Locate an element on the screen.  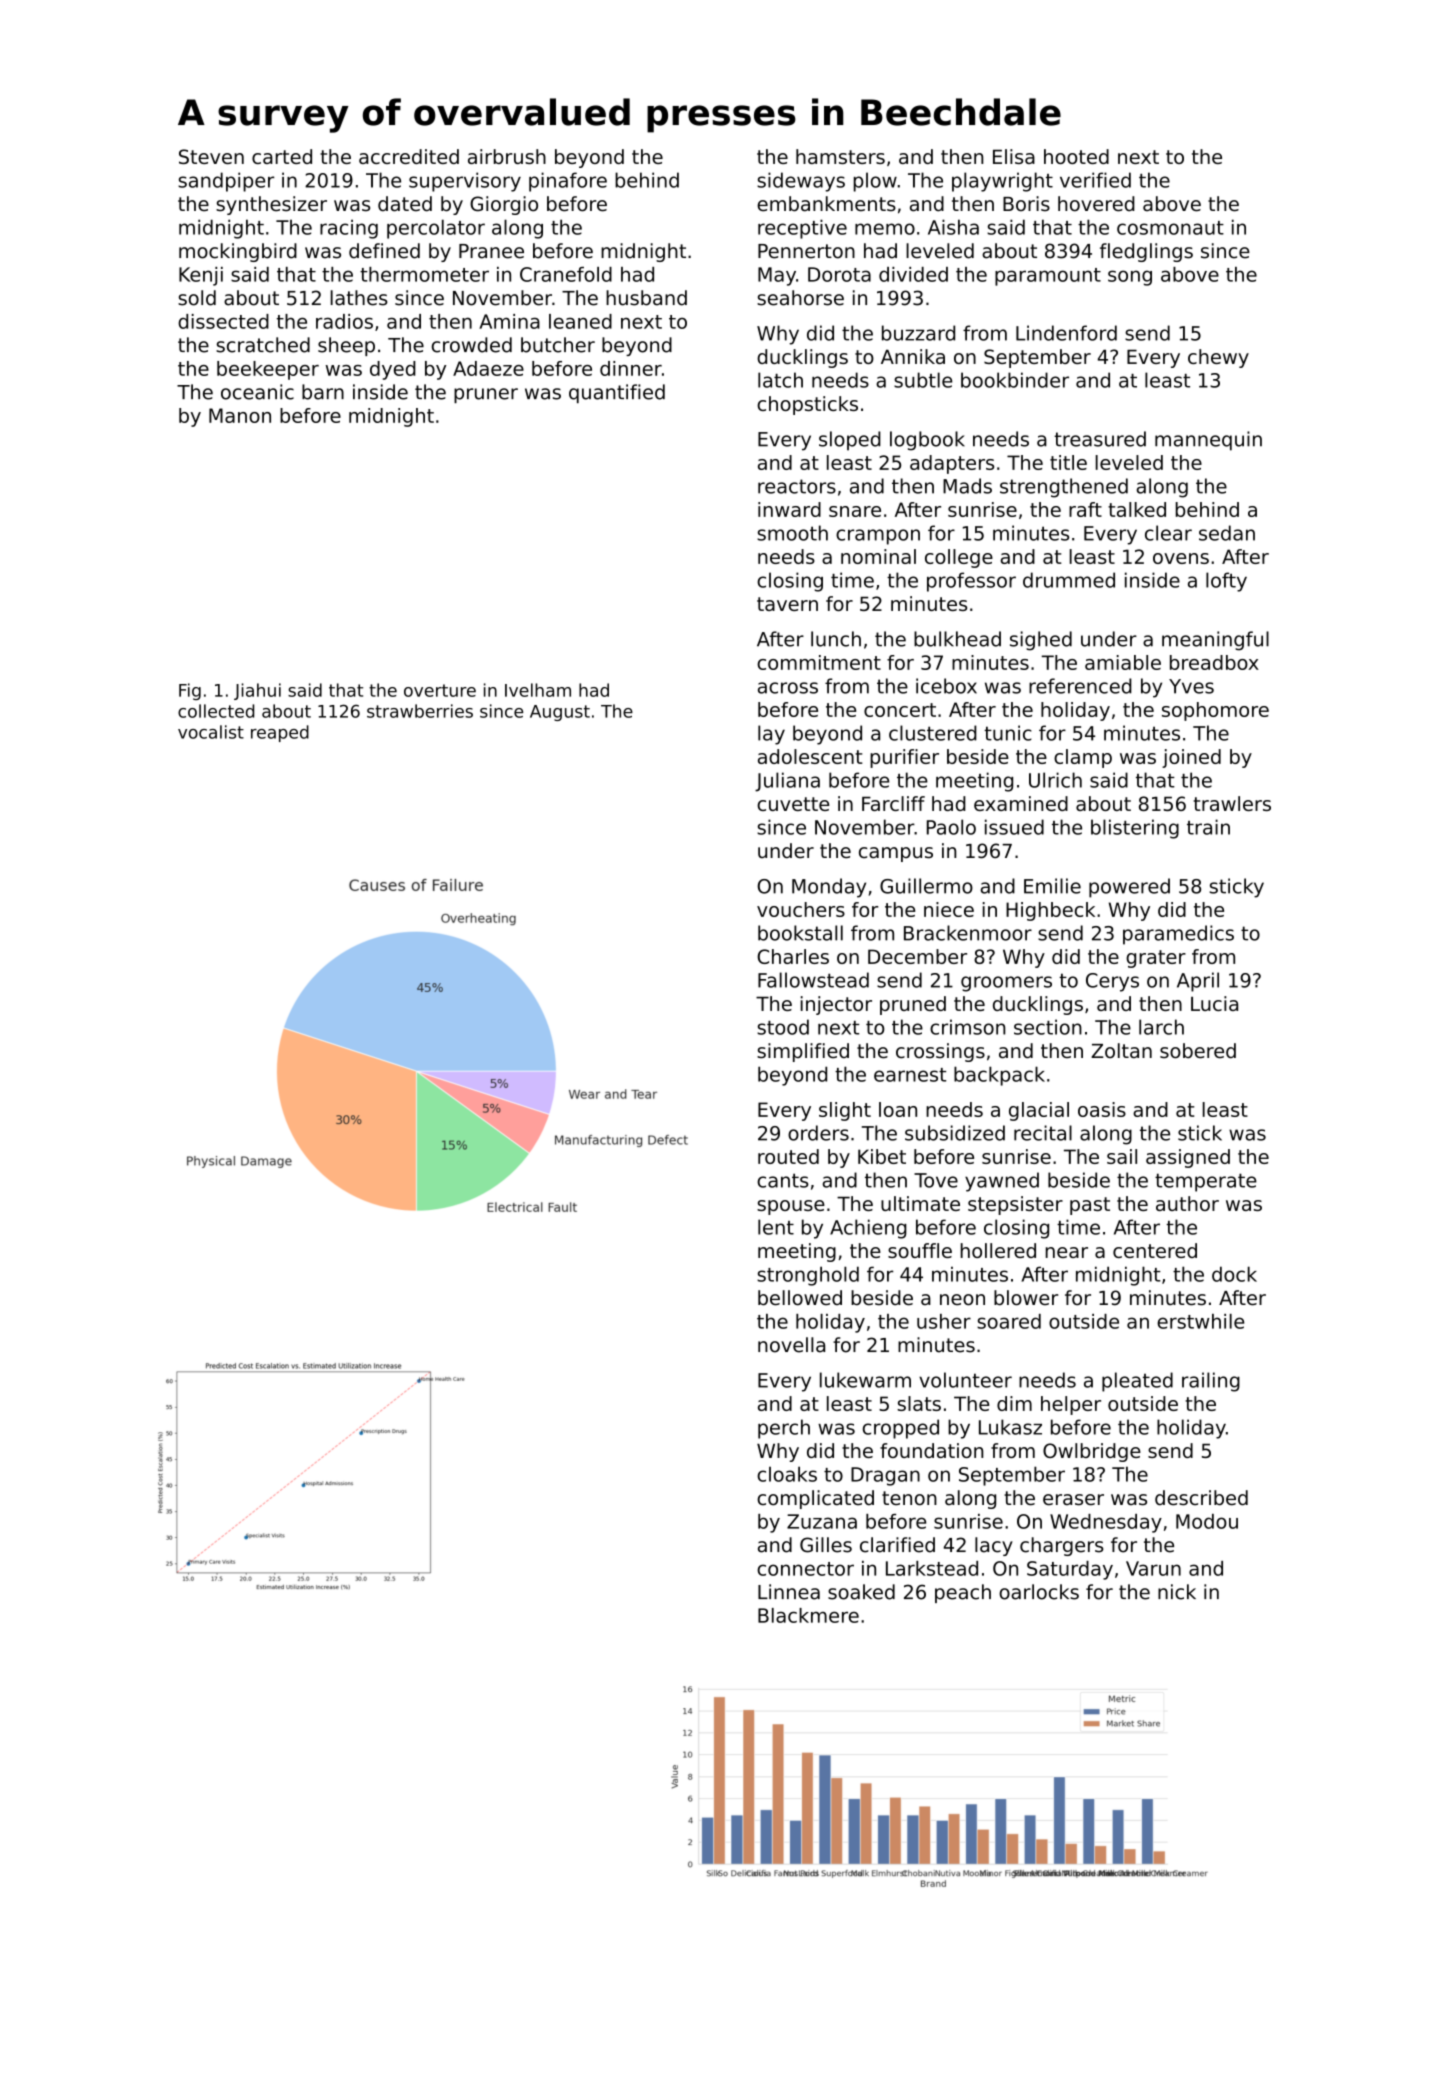
vocalist is located at coordinates (211, 732).
